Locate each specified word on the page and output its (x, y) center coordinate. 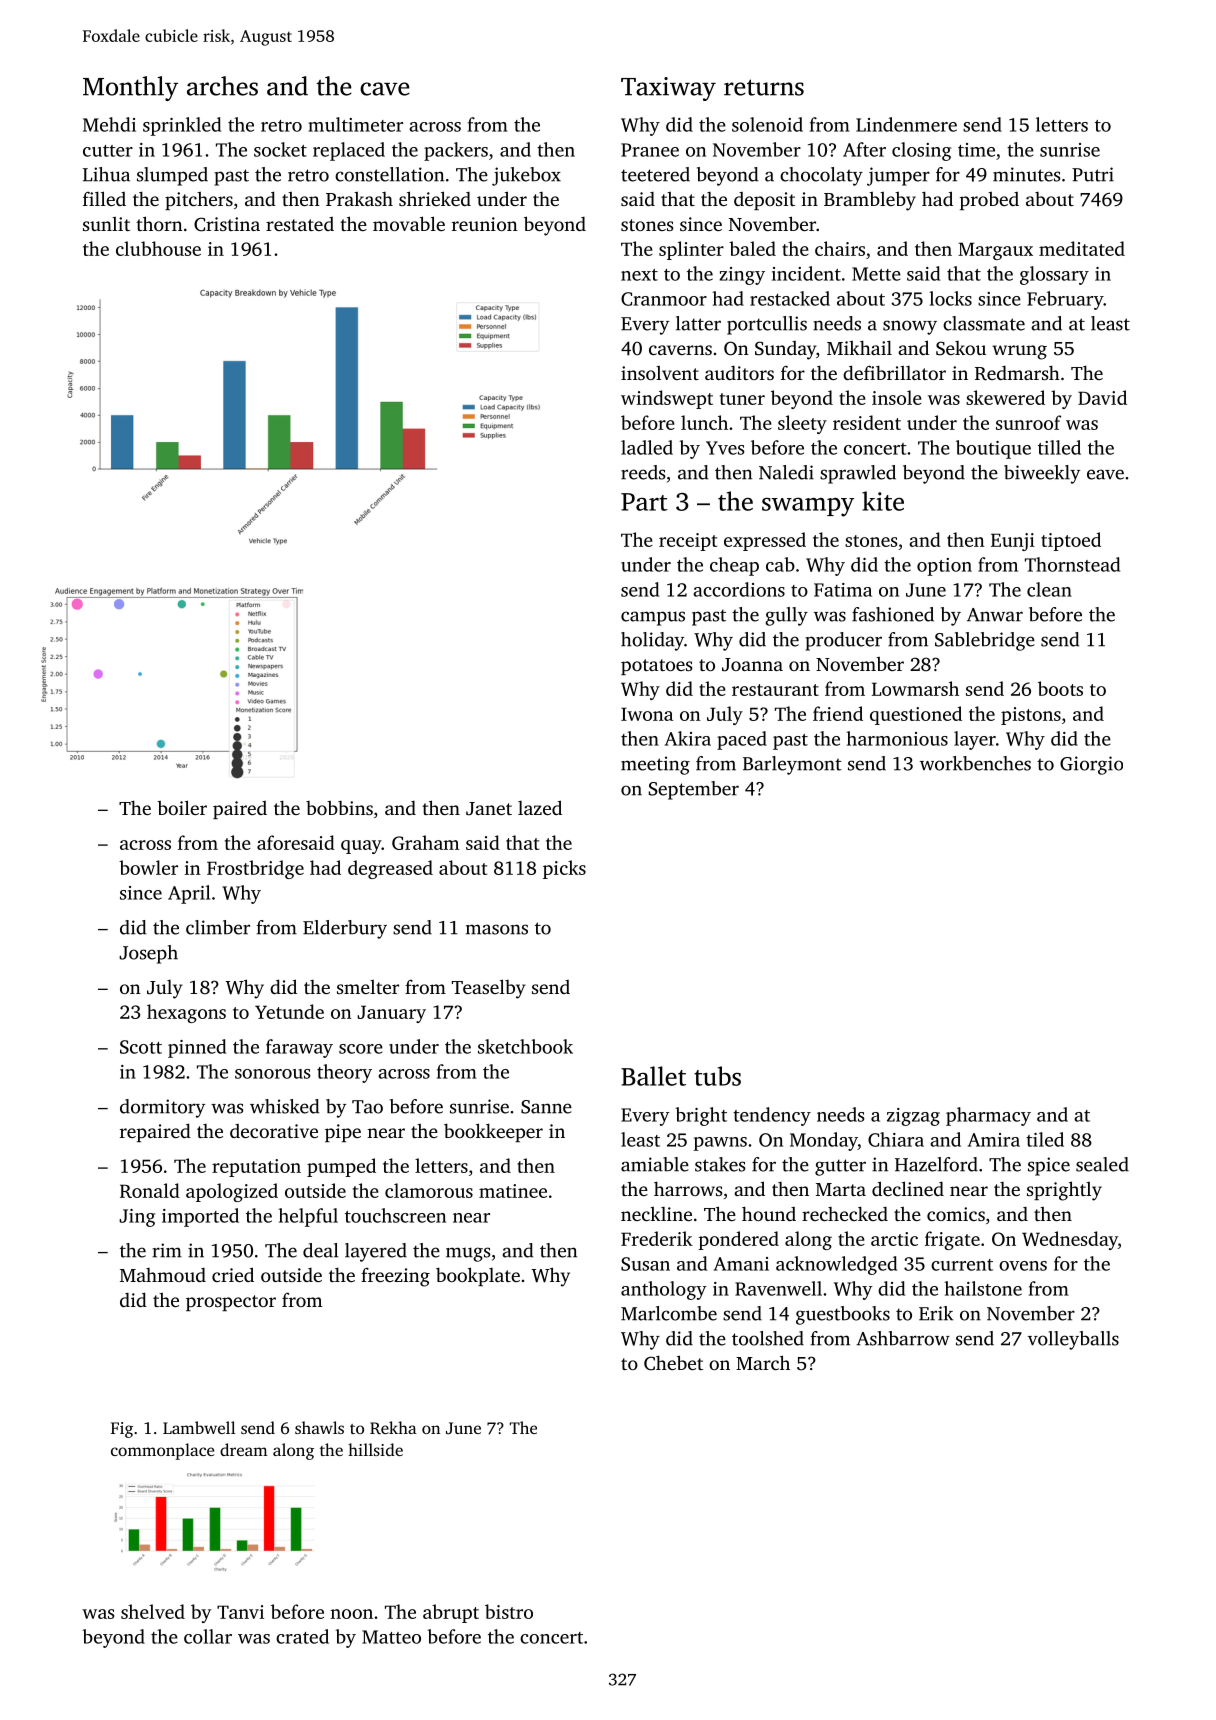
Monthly (130, 88)
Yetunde (289, 1011)
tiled (1045, 1139)
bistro (509, 1611)
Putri (1093, 174)
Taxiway (668, 89)
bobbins (339, 808)
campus (653, 618)
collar (208, 1636)
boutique (993, 449)
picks (564, 869)
